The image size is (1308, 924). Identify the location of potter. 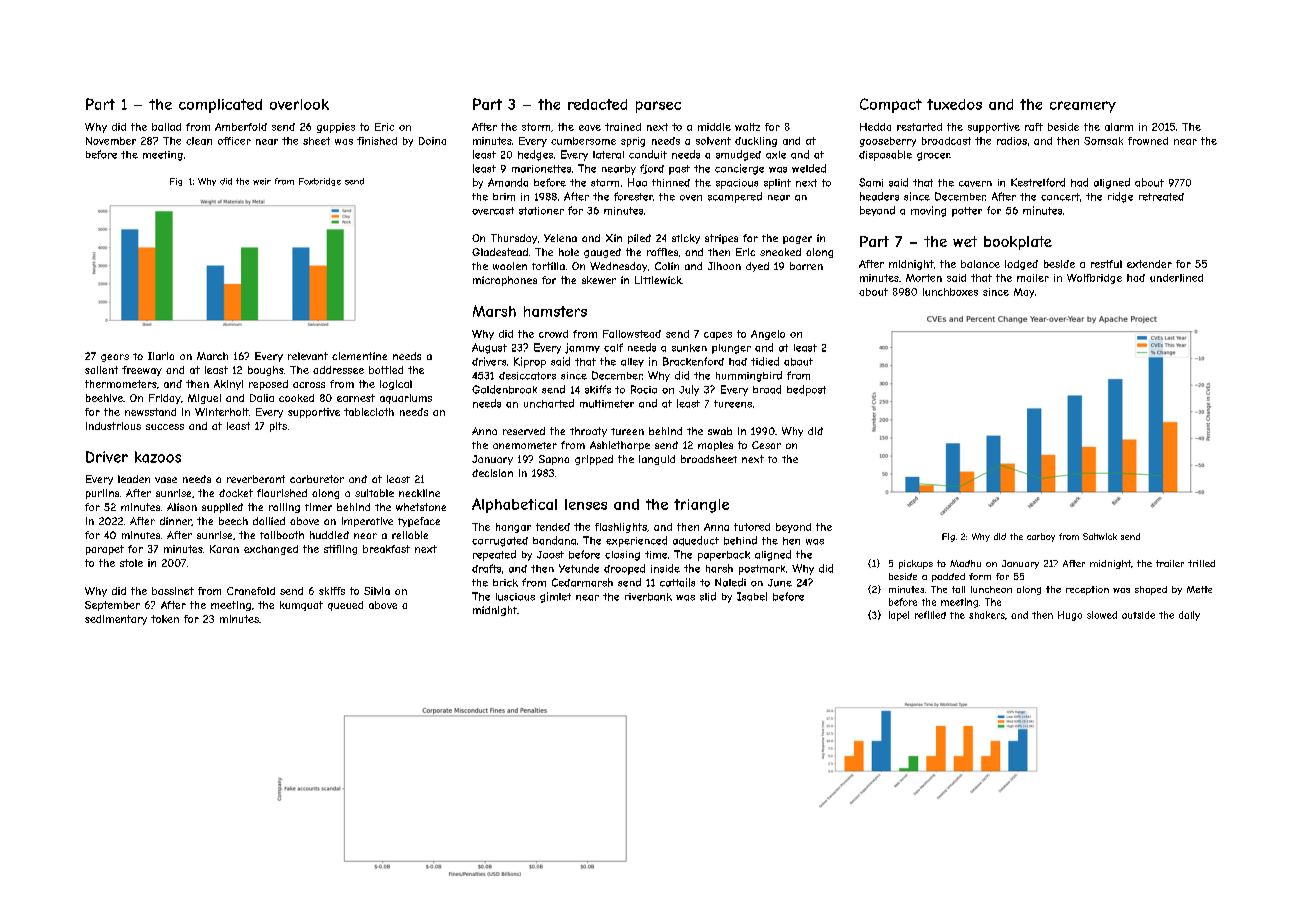
(967, 212).
